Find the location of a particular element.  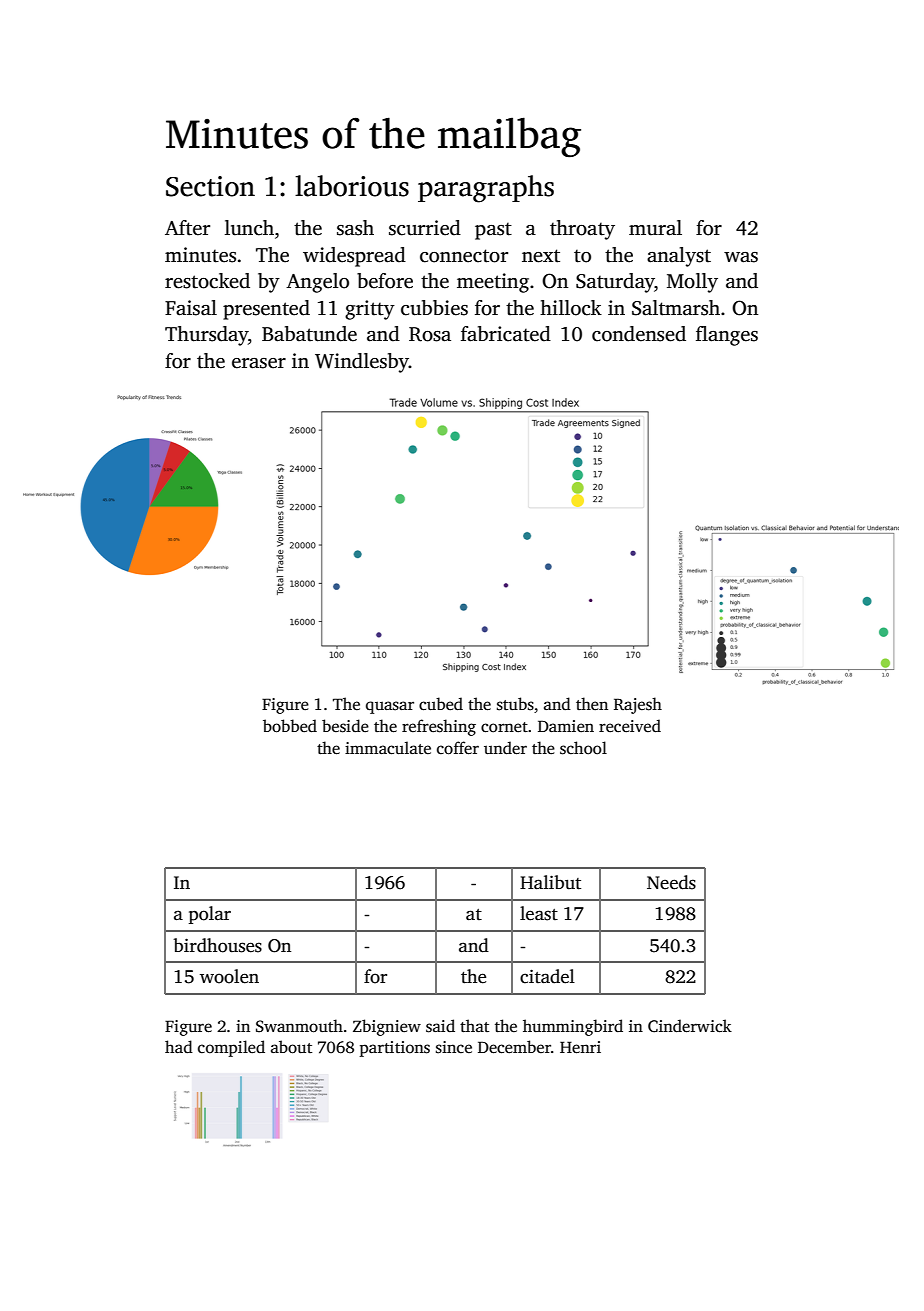

lunch is located at coordinates (249, 228).
